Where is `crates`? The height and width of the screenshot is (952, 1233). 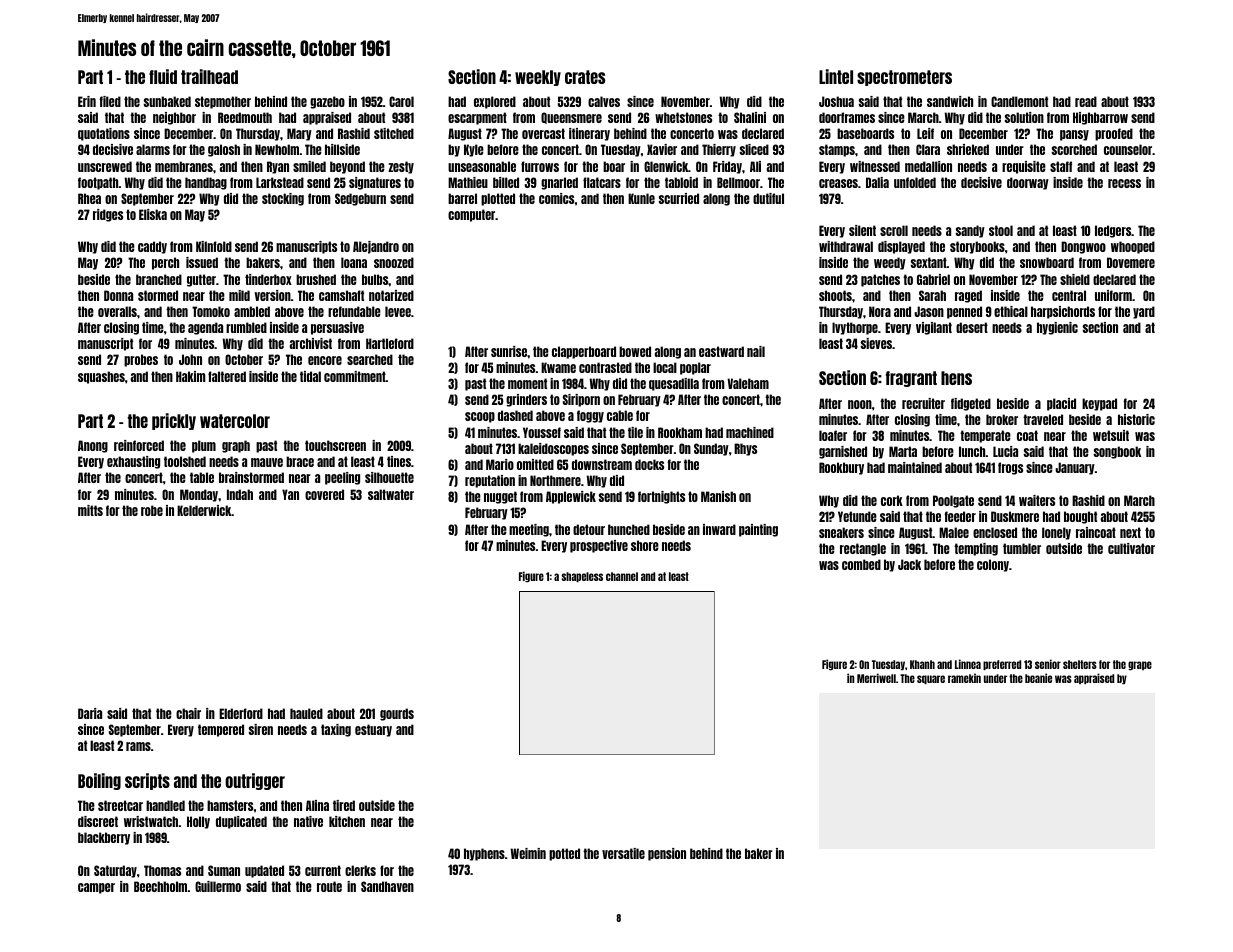 crates is located at coordinates (585, 77).
